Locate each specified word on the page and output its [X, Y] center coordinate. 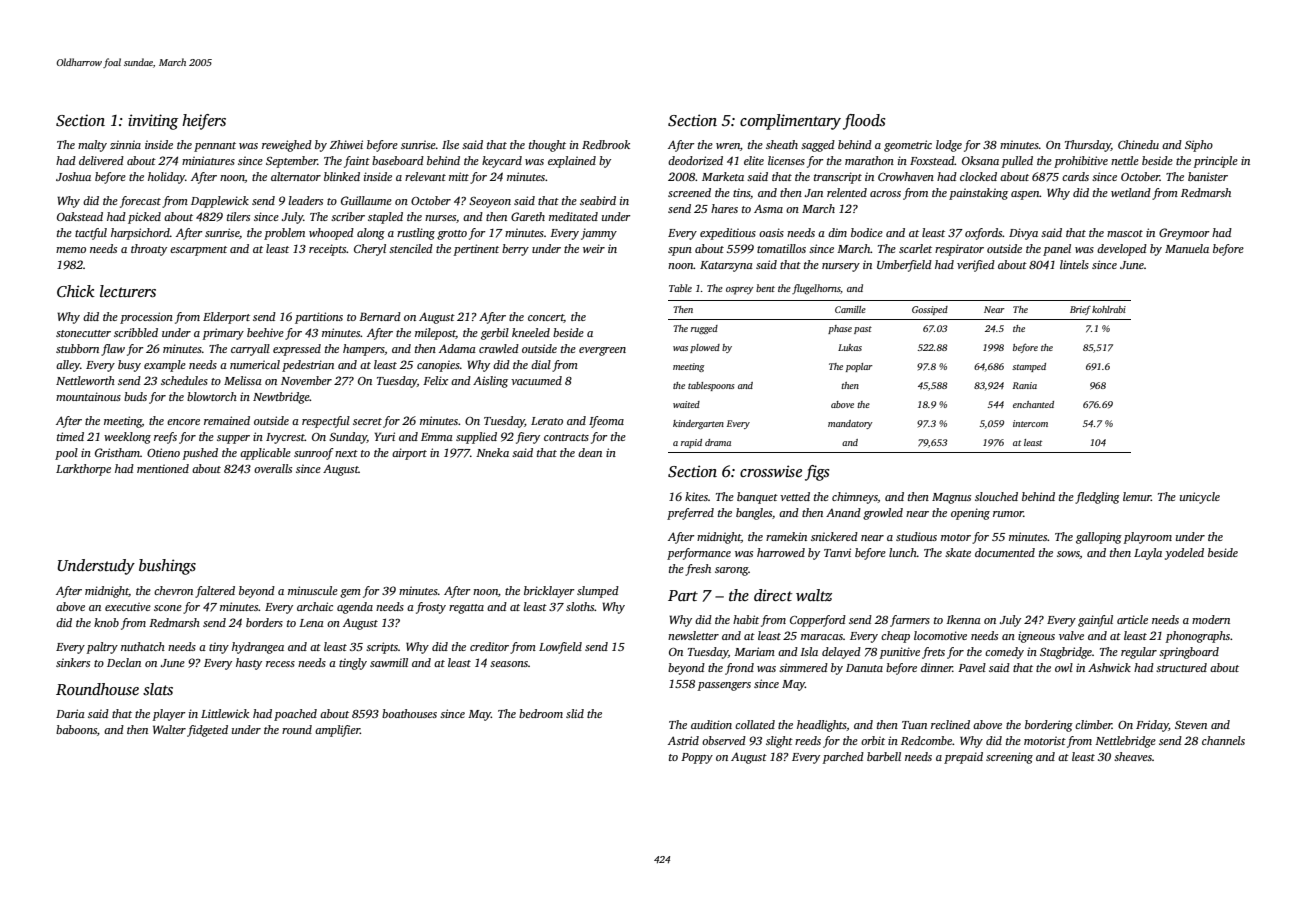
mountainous [88, 396]
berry [515, 250]
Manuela [1187, 248]
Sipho [1199, 146]
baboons [76, 729]
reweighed [287, 146]
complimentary [790, 122]
